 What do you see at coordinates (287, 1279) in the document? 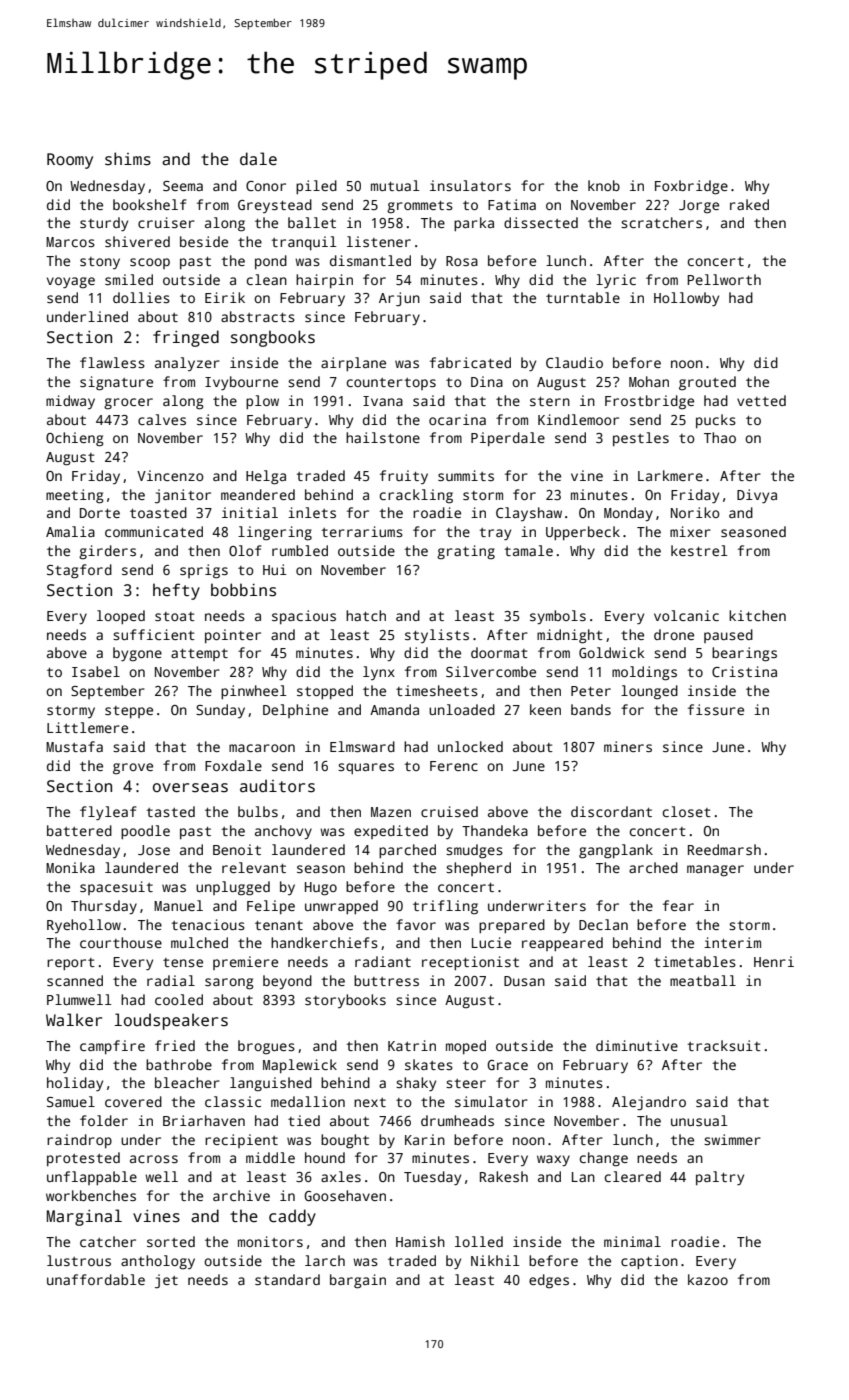
I see `standard` at bounding box center [287, 1279].
